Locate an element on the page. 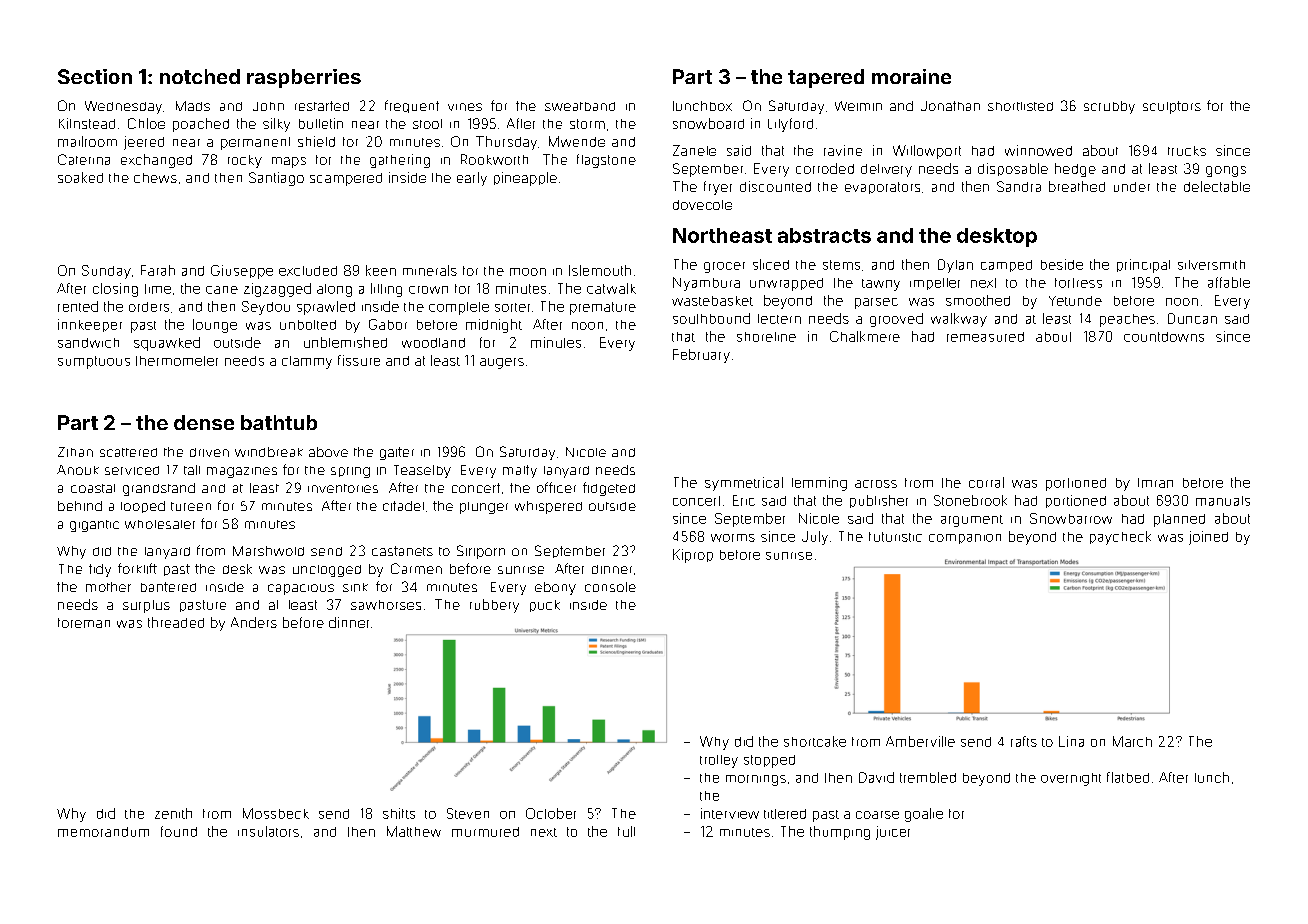  Dylan is located at coordinates (955, 266).
